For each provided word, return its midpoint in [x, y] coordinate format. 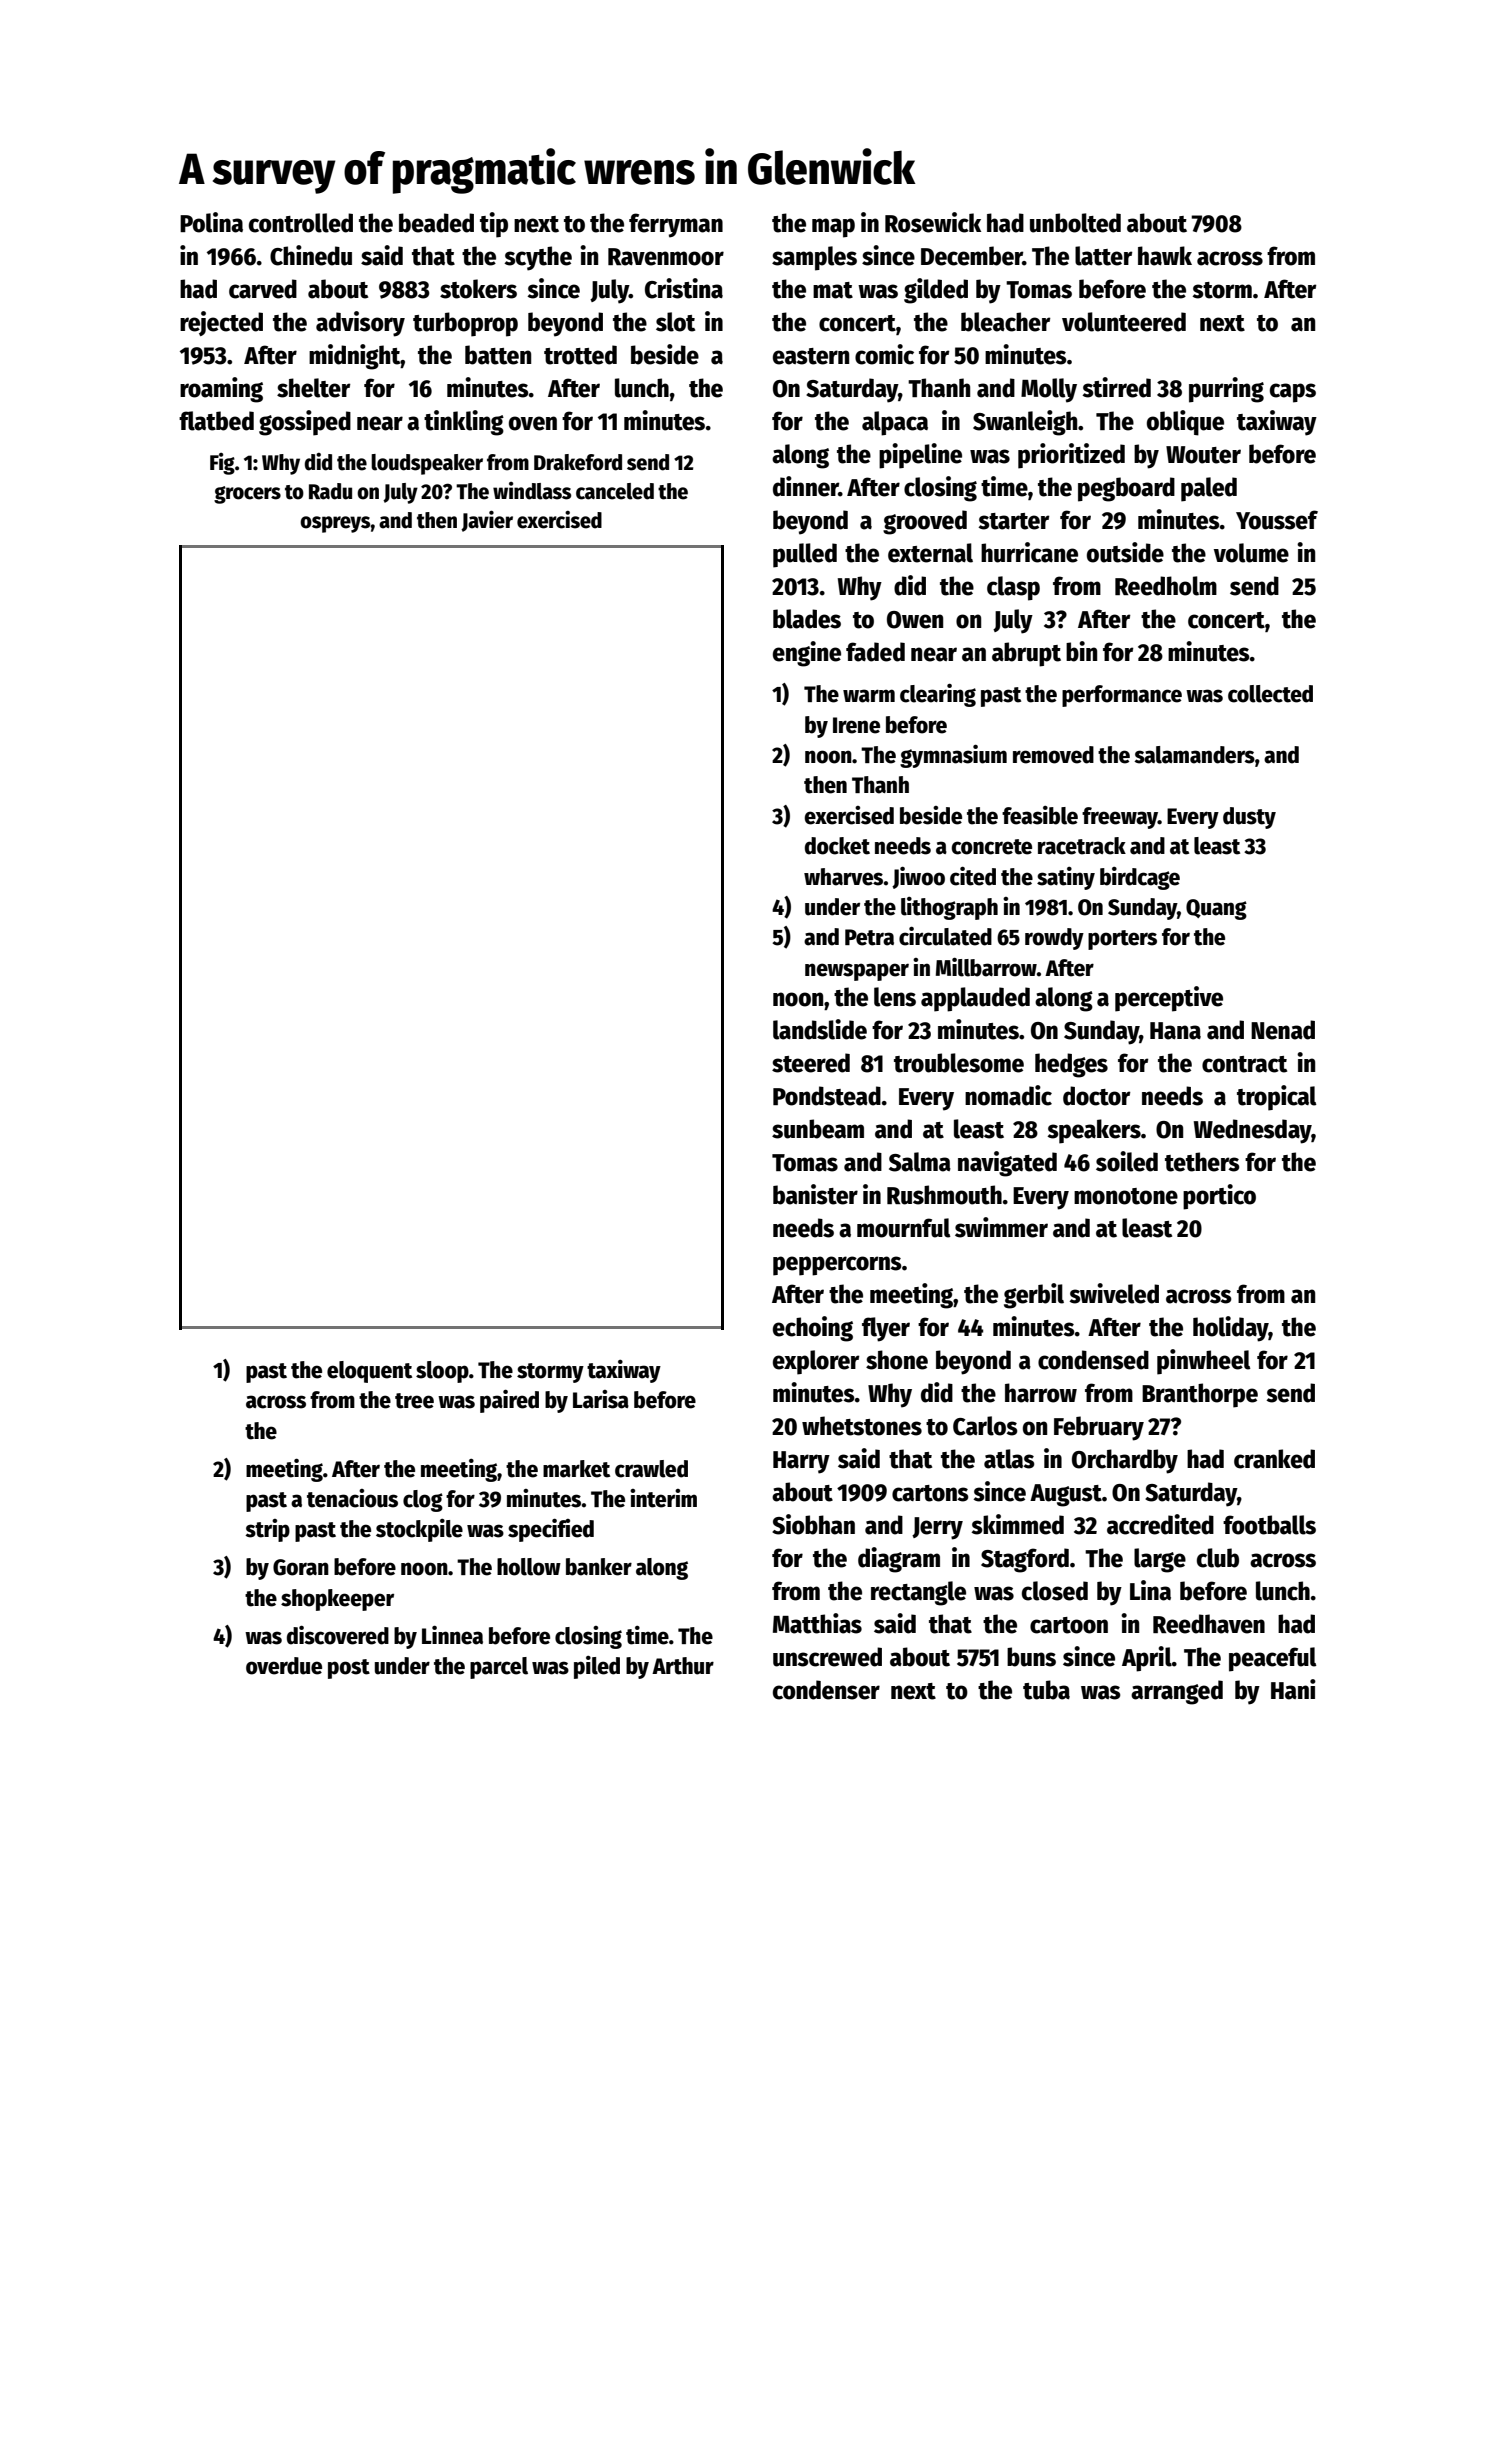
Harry [801, 1462]
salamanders [1194, 755]
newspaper [857, 972]
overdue [284, 1666]
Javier [487, 521]
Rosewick [933, 222]
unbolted [1075, 223]
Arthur [683, 1666]
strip [267, 1530]
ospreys [335, 524]
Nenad [1283, 1030]
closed [1055, 1591]
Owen [915, 620]
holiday [1231, 1329]
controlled [301, 223]
